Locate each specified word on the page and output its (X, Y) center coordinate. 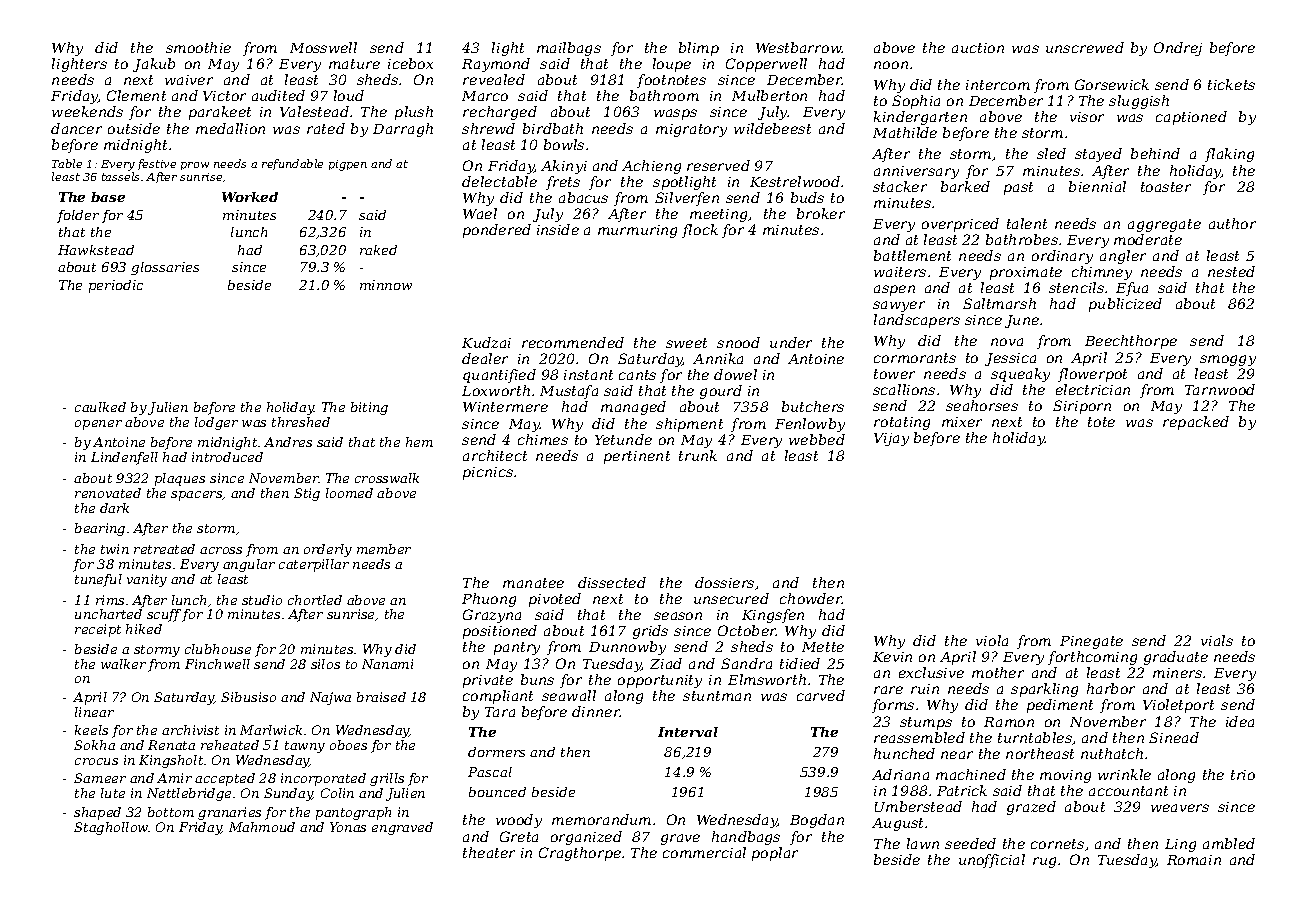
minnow (386, 285)
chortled (315, 600)
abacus (583, 197)
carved (821, 695)
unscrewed (1085, 47)
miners (1177, 673)
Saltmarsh (999, 303)
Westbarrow (799, 47)
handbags (746, 838)
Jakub (154, 65)
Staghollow (111, 828)
